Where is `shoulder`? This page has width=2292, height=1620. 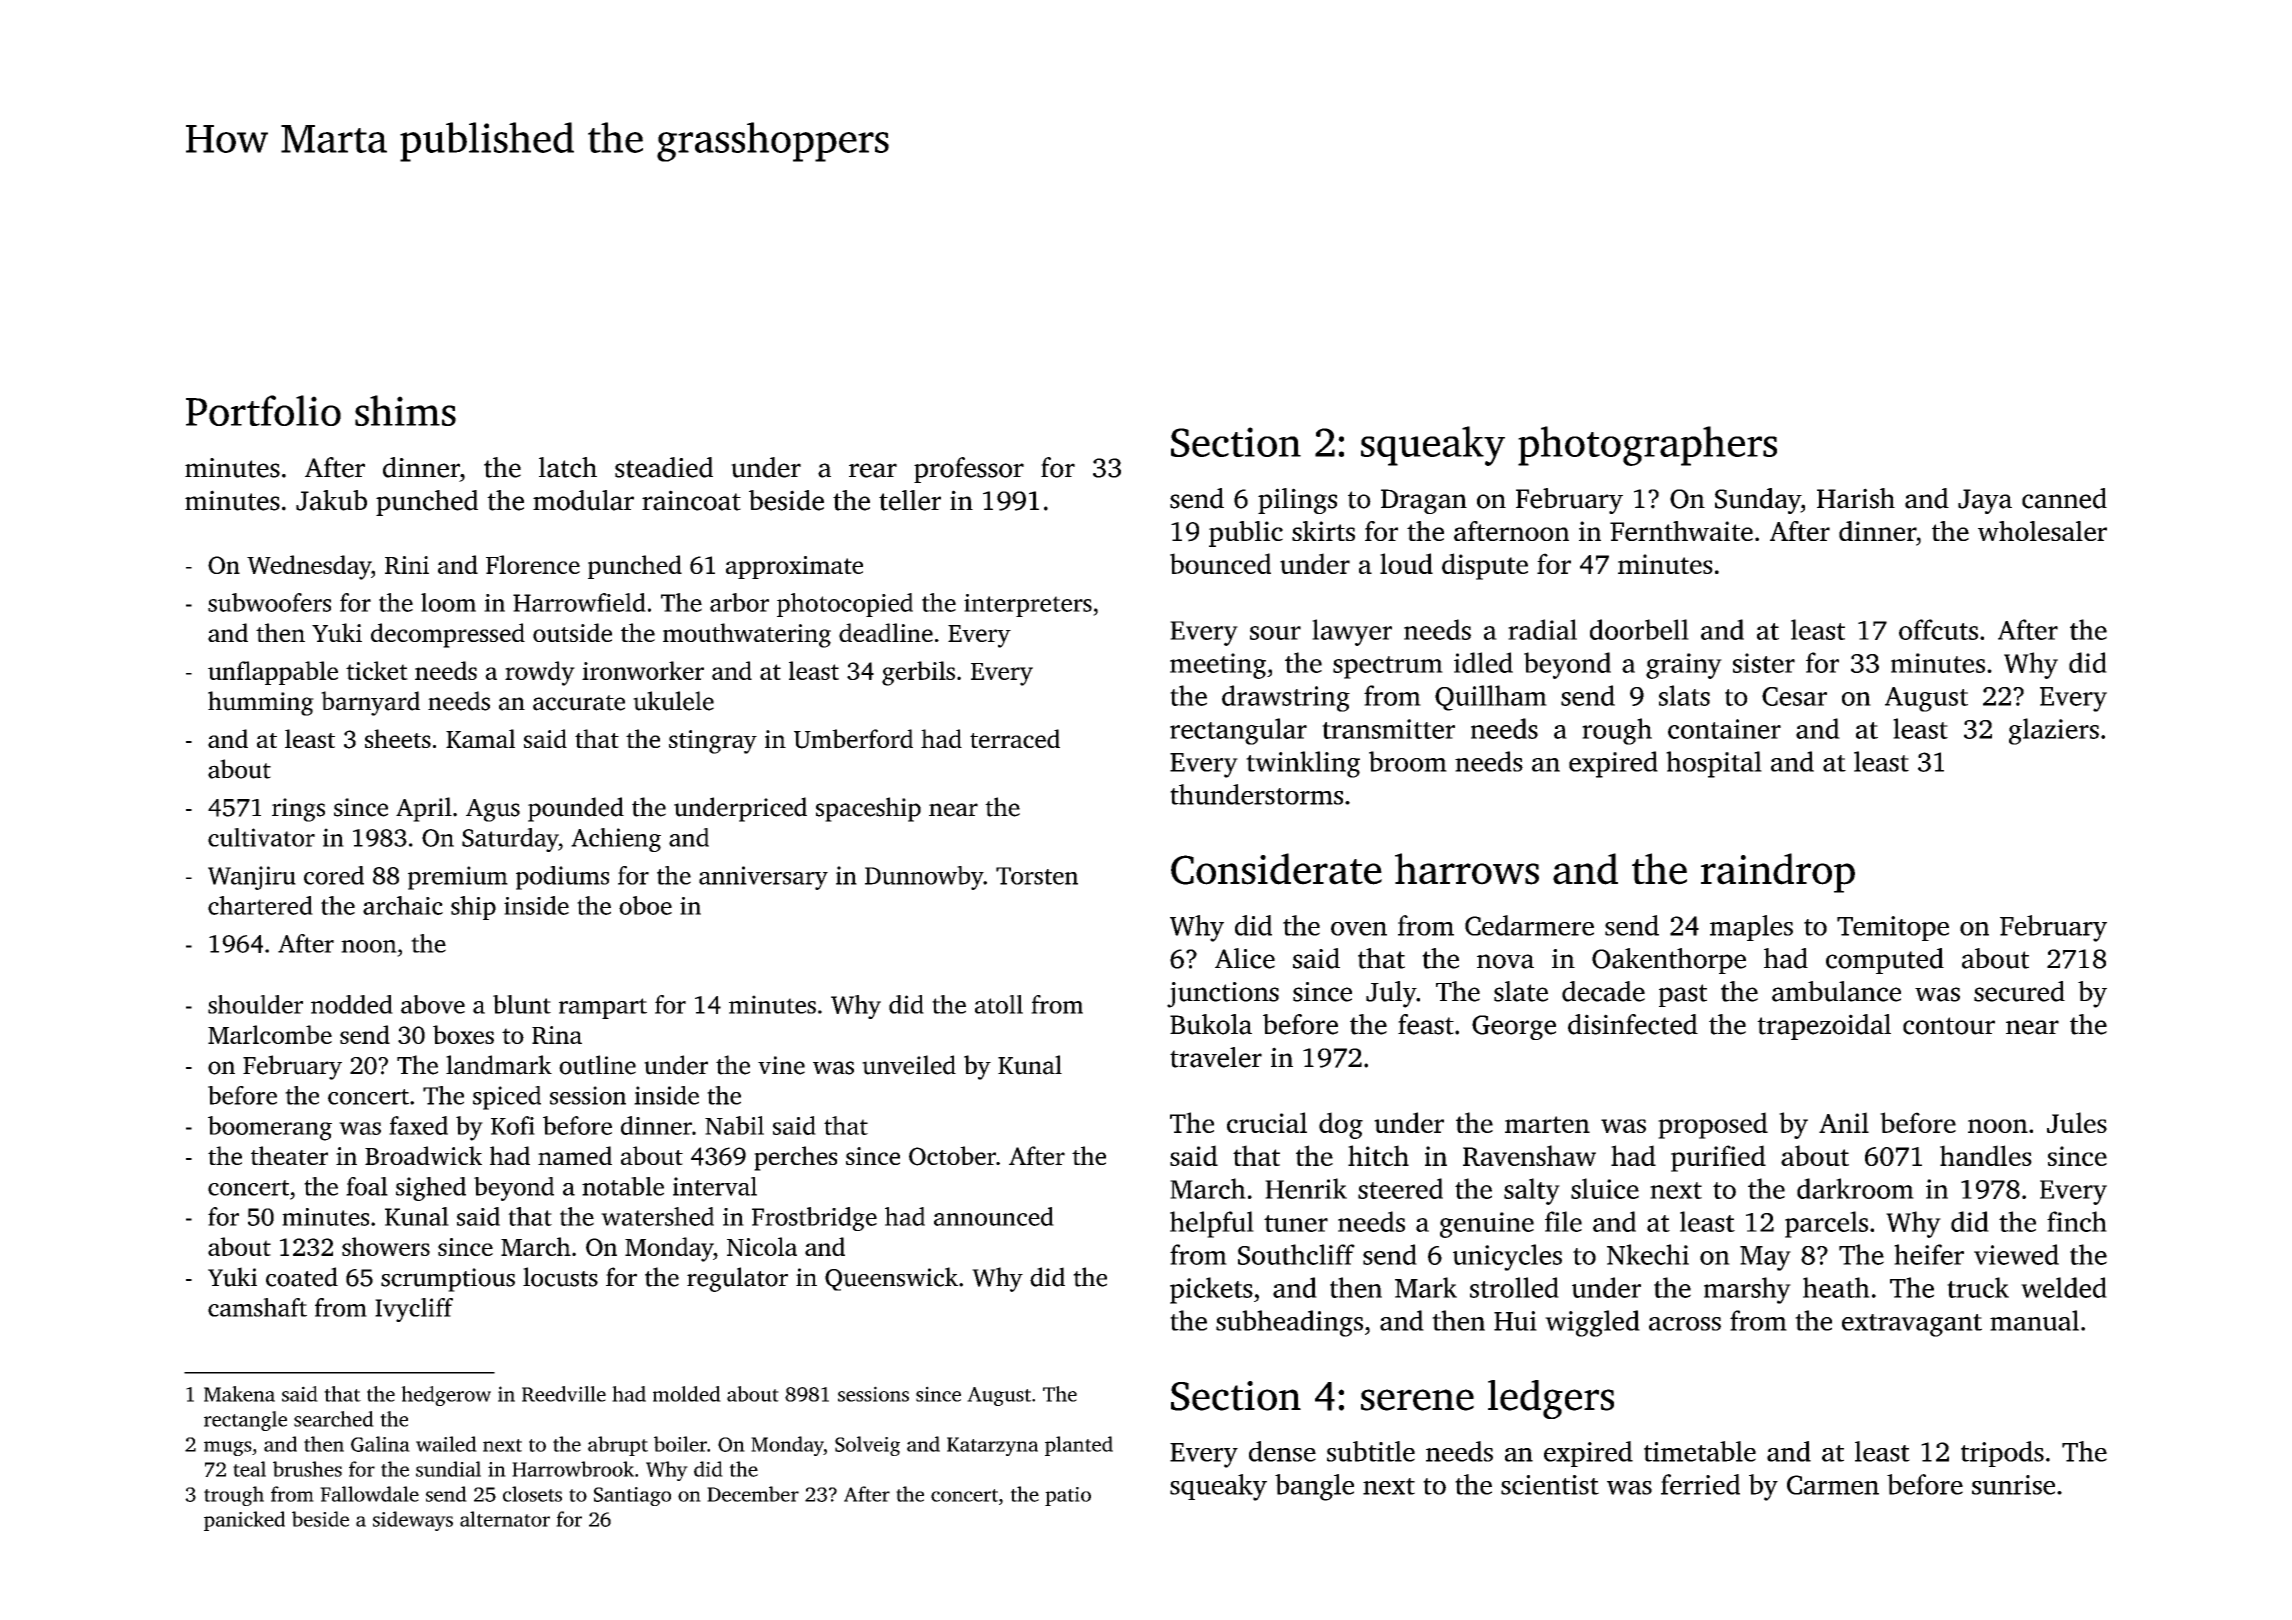 shoulder is located at coordinates (255, 1004).
